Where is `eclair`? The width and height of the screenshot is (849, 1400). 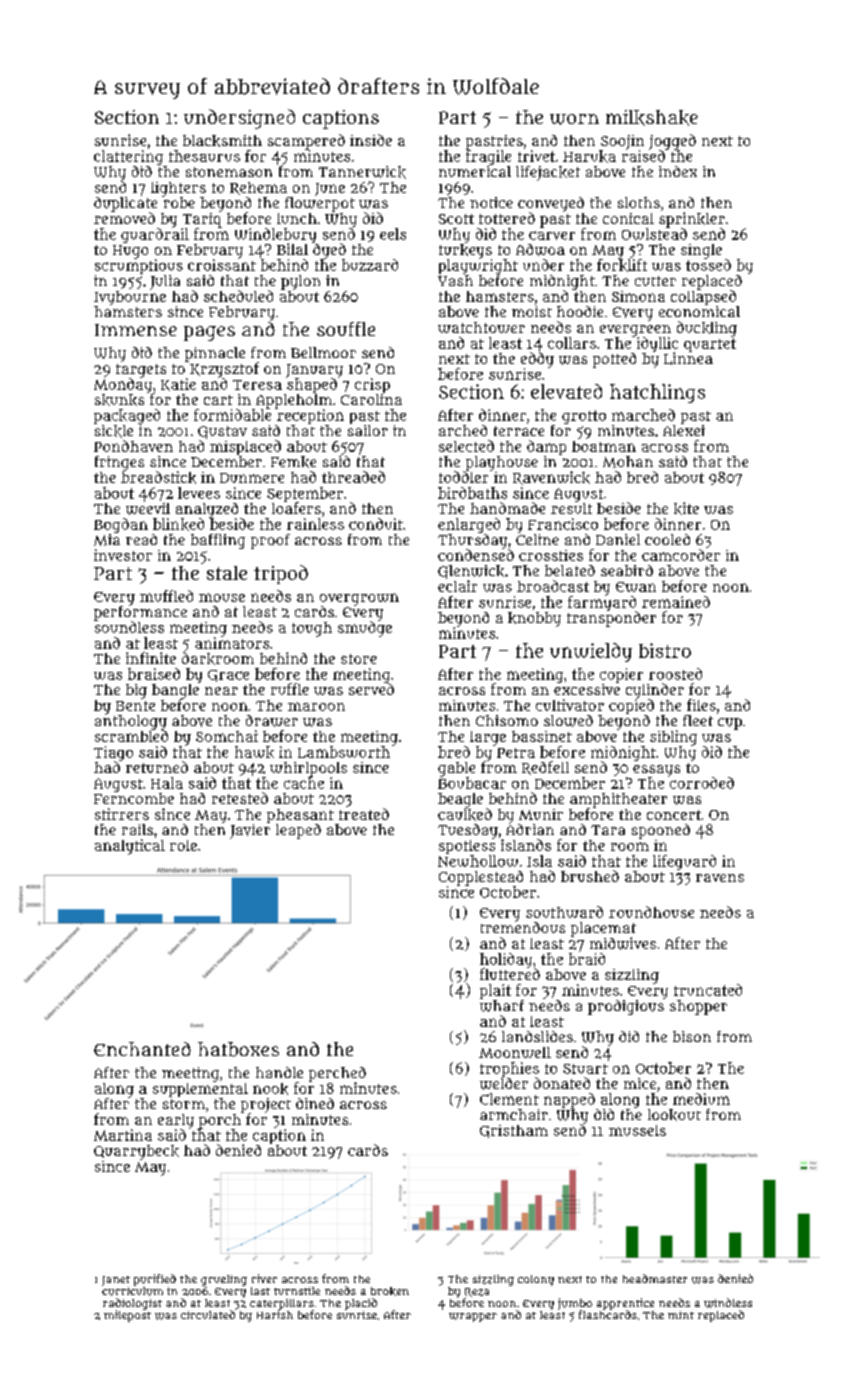 eclair is located at coordinates (457, 586).
